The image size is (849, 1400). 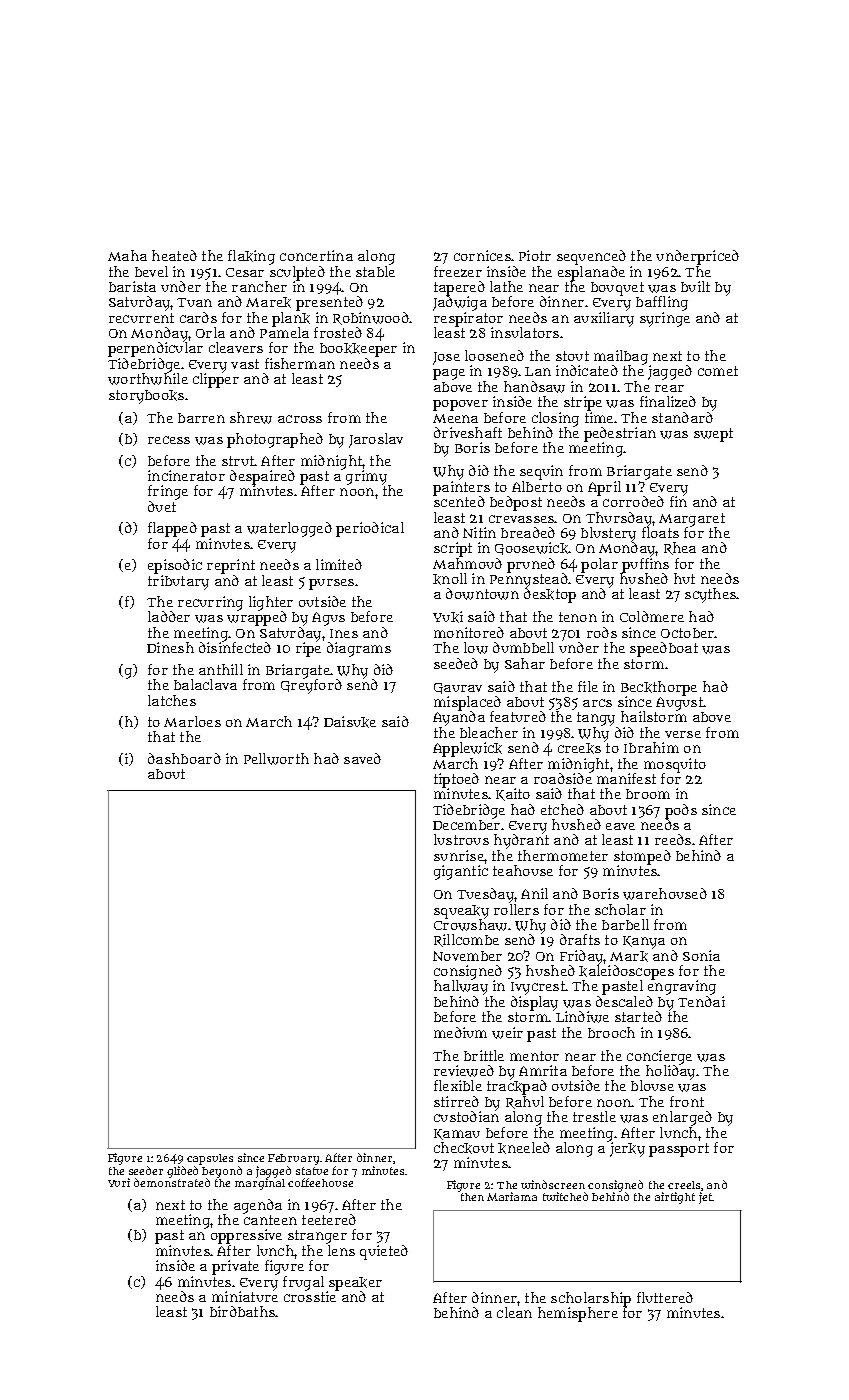 What do you see at coordinates (713, 435) in the page?
I see `swept` at bounding box center [713, 435].
